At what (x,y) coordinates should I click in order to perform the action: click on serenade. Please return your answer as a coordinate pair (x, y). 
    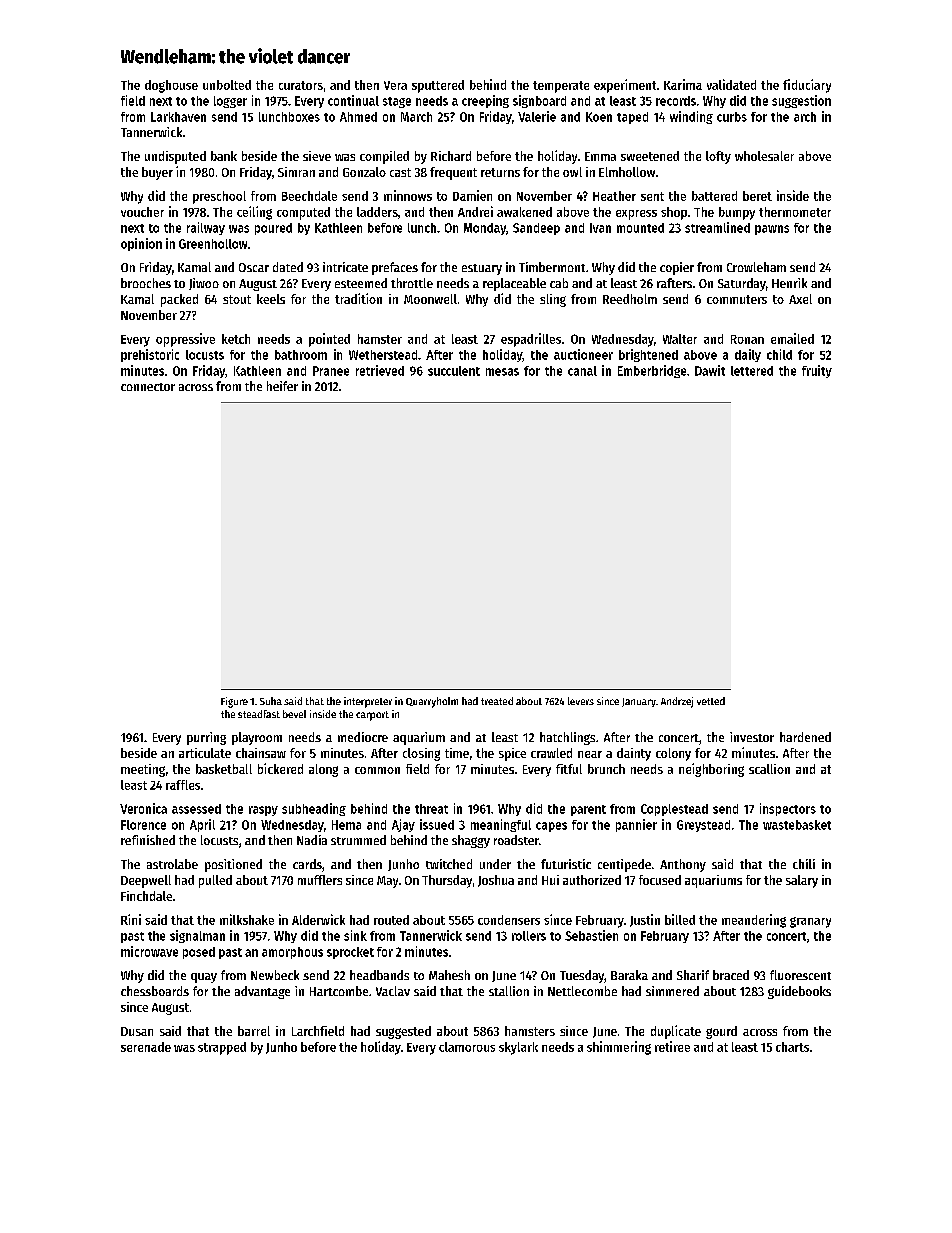
    Looking at the image, I should click on (146, 1047).
